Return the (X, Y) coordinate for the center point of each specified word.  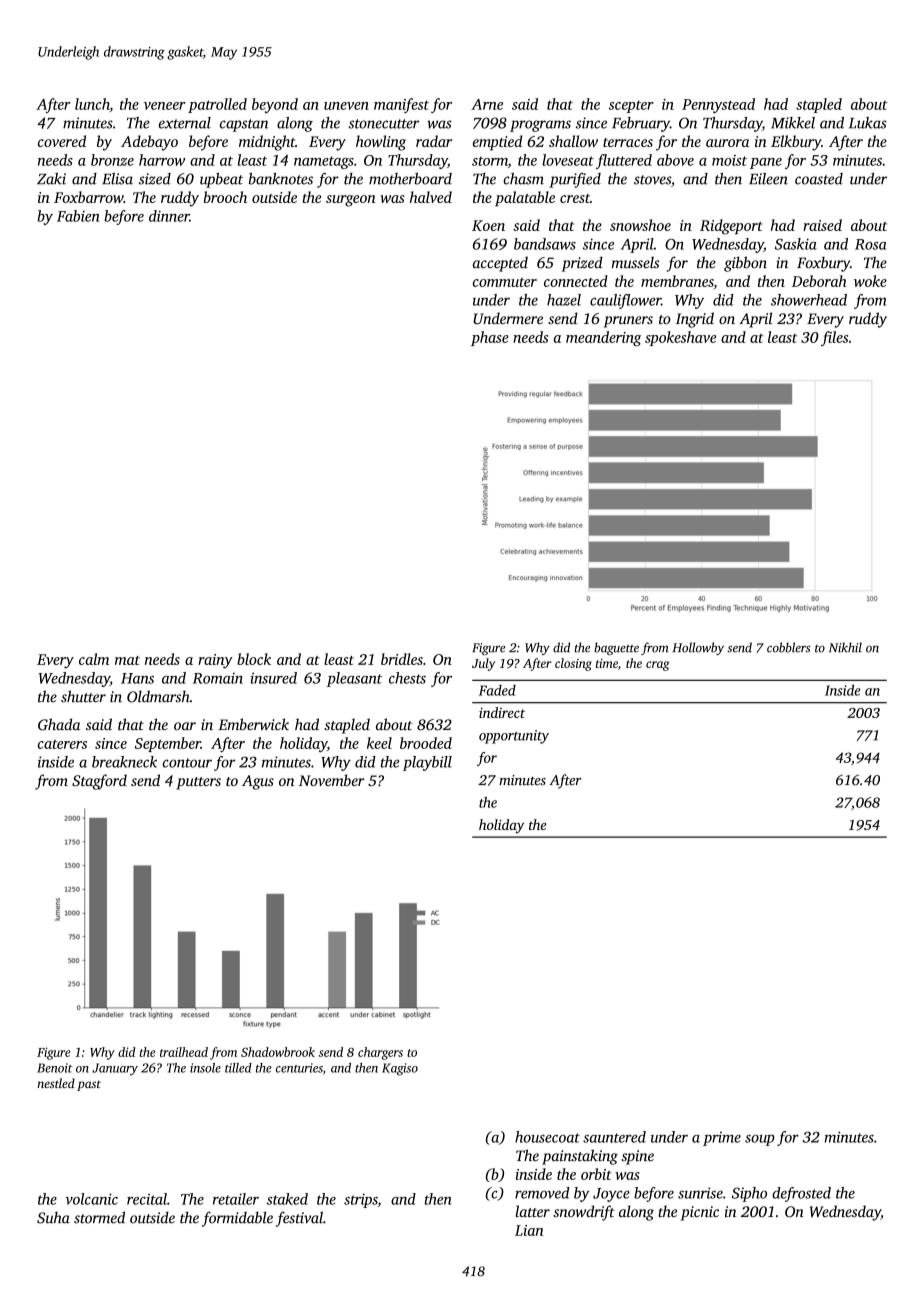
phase (490, 338)
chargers (380, 1053)
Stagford (99, 782)
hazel (564, 300)
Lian (529, 1230)
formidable (237, 1219)
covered (62, 141)
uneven (346, 106)
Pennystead (718, 105)
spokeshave (681, 338)
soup (760, 1140)
